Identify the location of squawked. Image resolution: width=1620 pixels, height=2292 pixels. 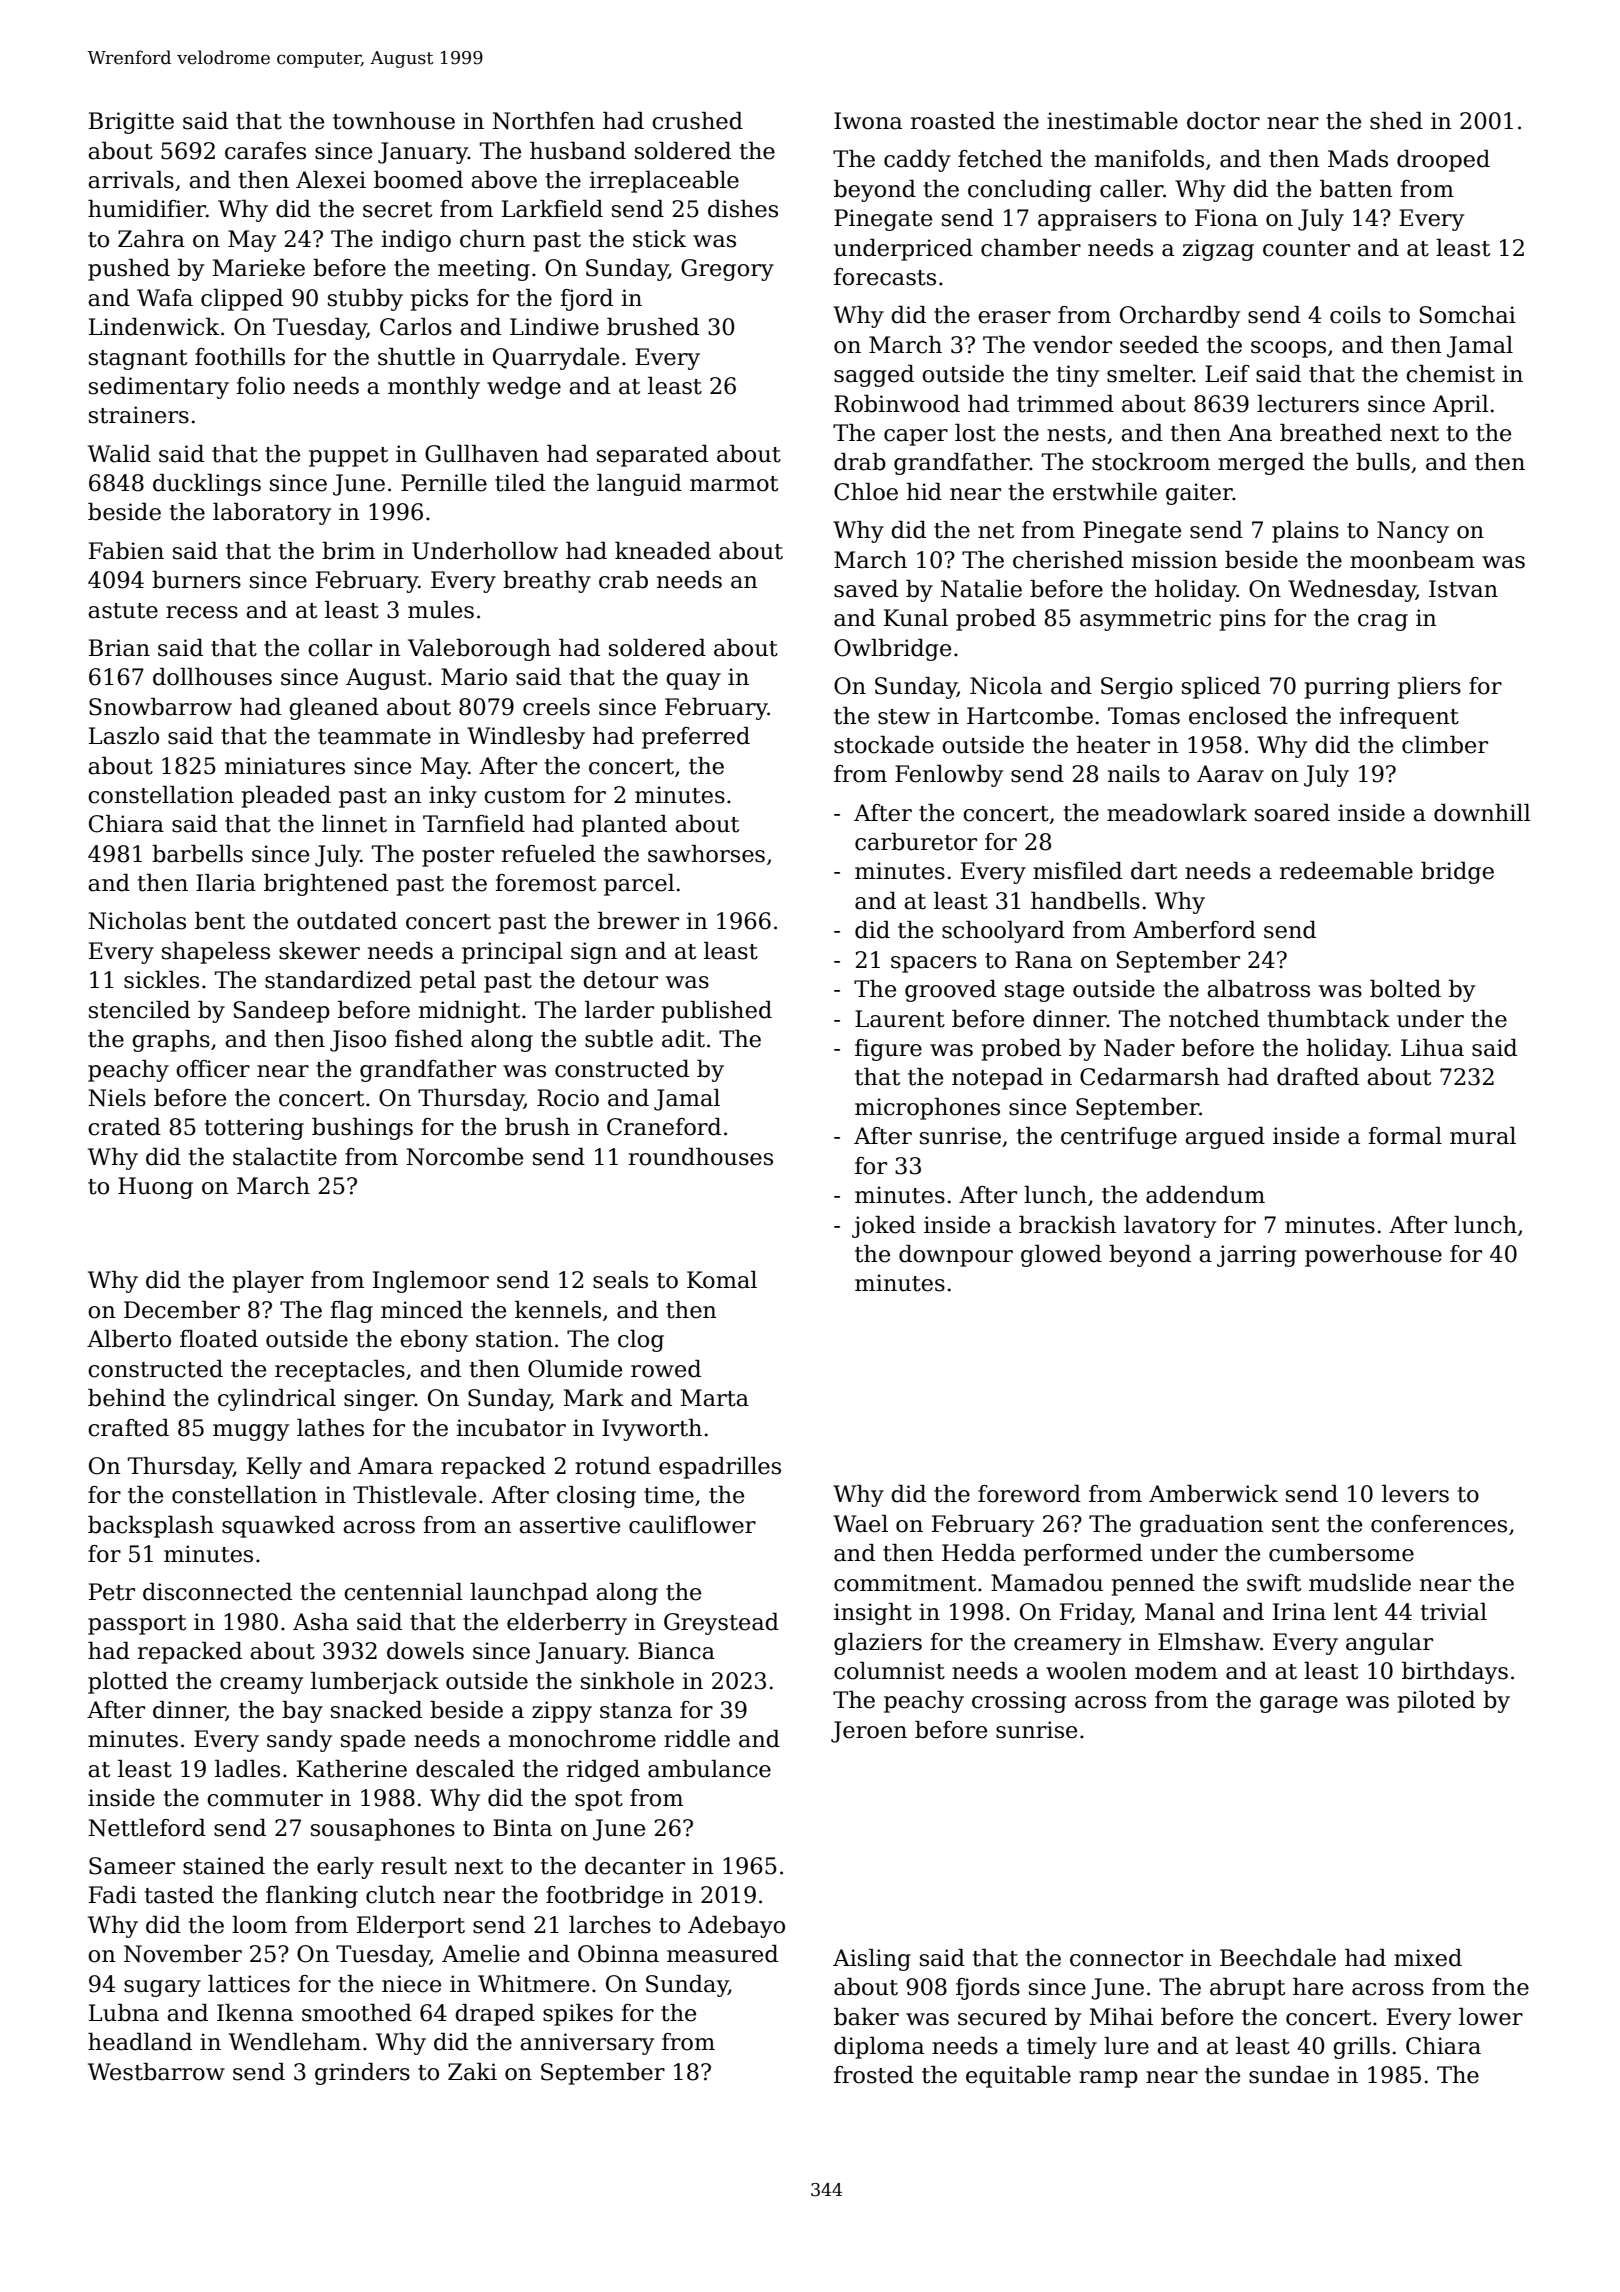
(278, 1527).
